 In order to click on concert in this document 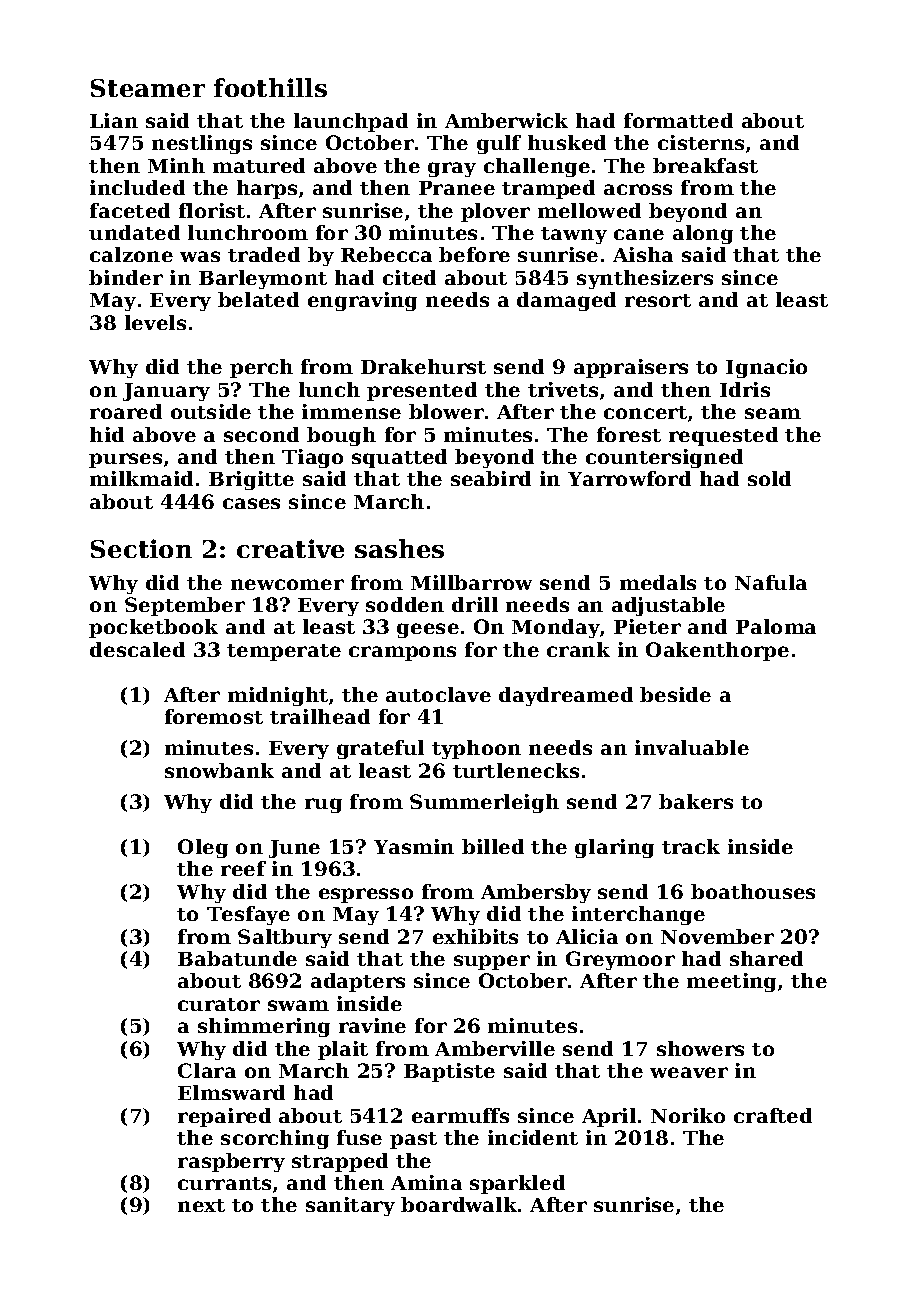, I will do `click(645, 412)`.
